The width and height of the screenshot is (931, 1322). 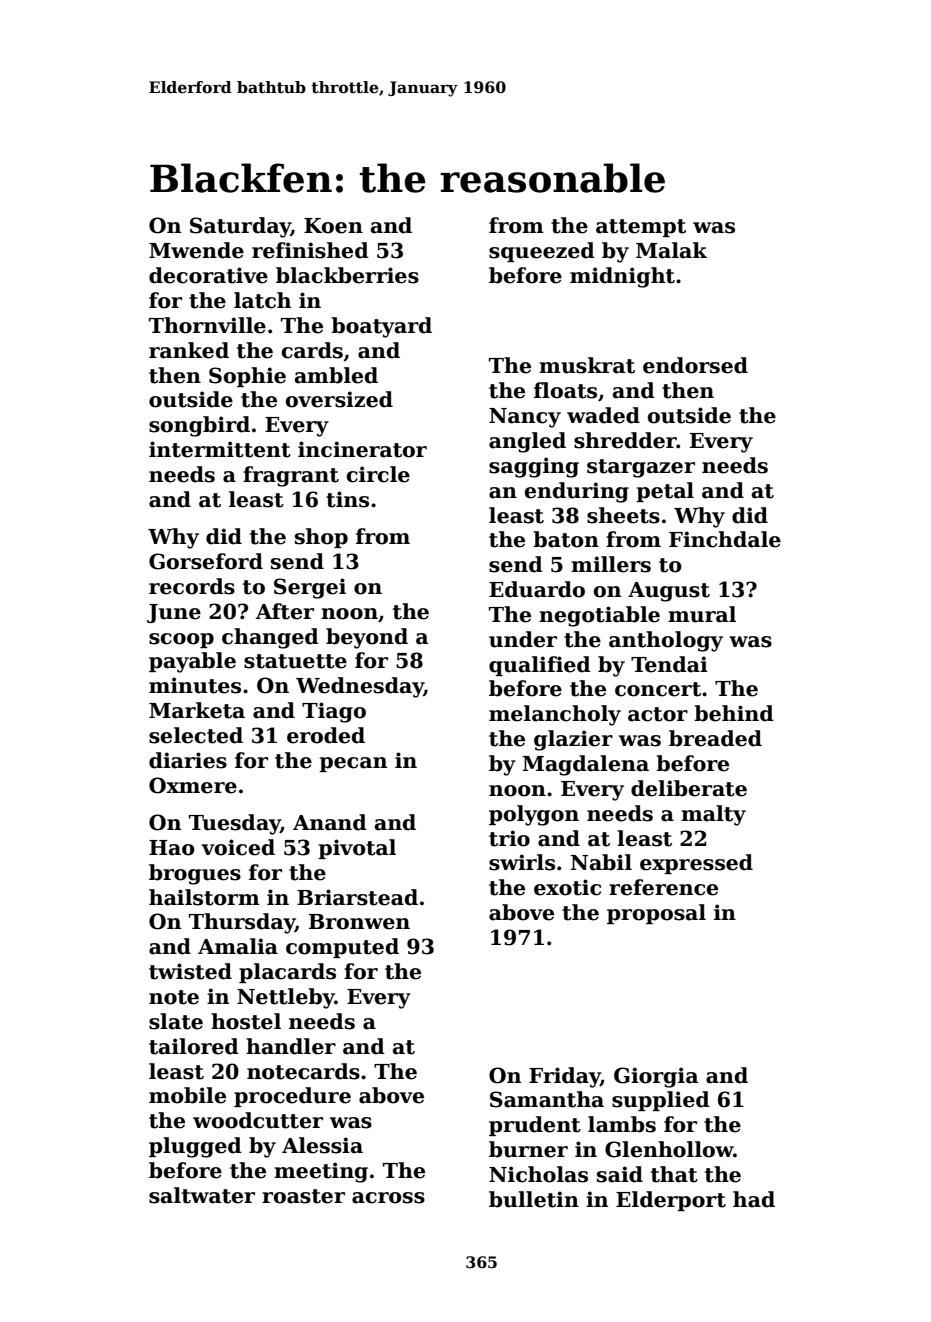 What do you see at coordinates (671, 1201) in the screenshot?
I see `Elderport` at bounding box center [671, 1201].
